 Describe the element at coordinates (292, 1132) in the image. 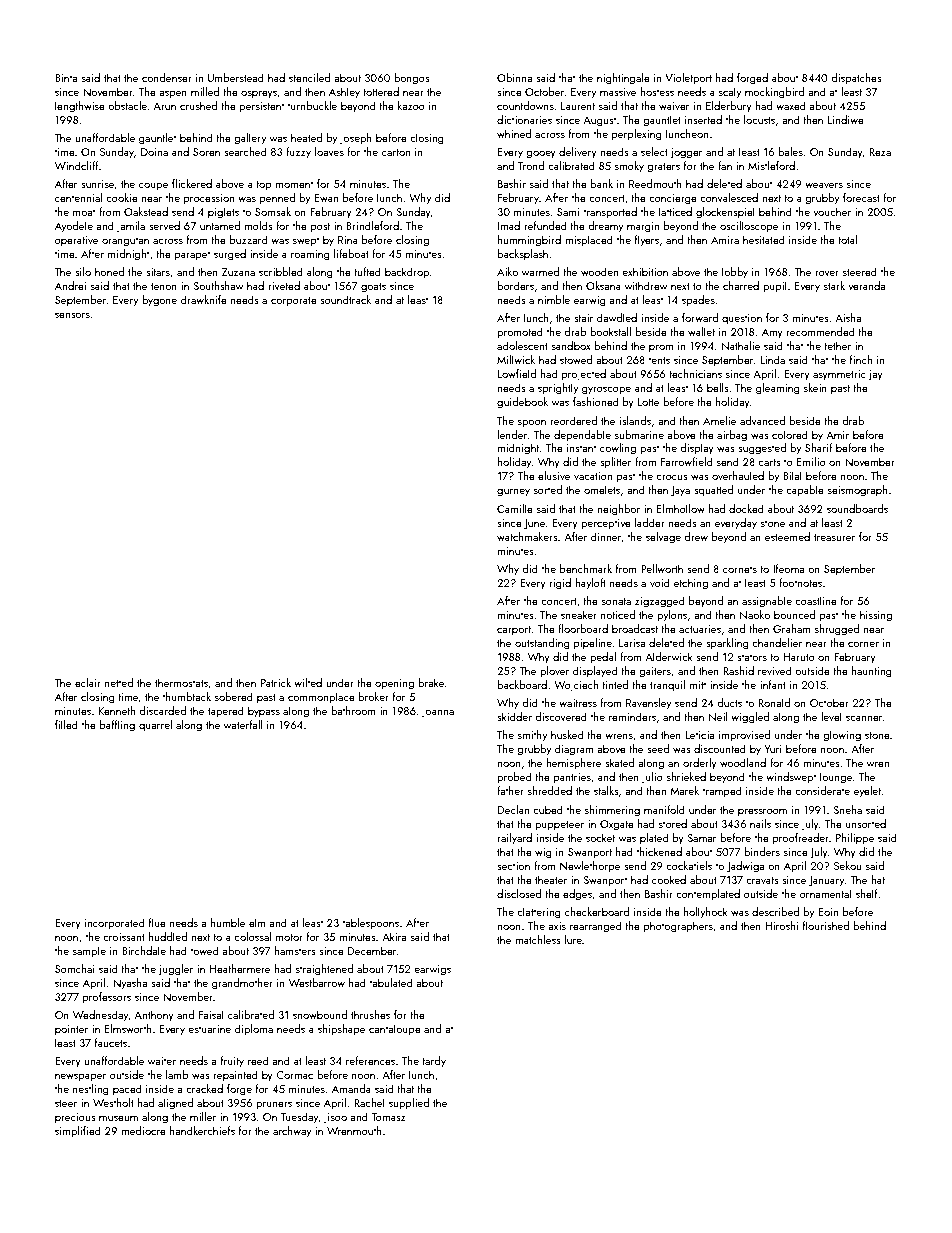

I see `archway` at that location.
